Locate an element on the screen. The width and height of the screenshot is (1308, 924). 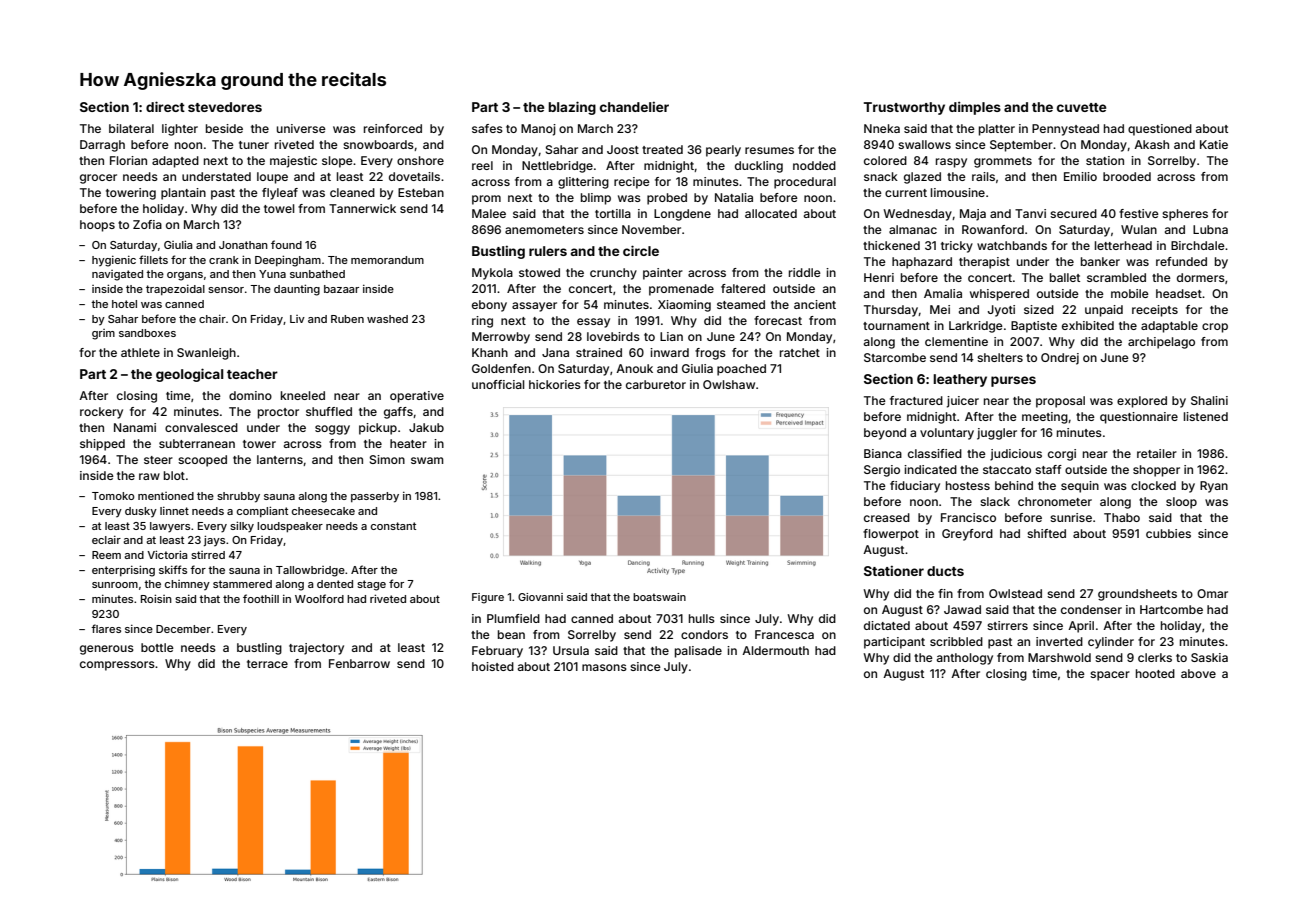
hoops is located at coordinates (97, 226).
